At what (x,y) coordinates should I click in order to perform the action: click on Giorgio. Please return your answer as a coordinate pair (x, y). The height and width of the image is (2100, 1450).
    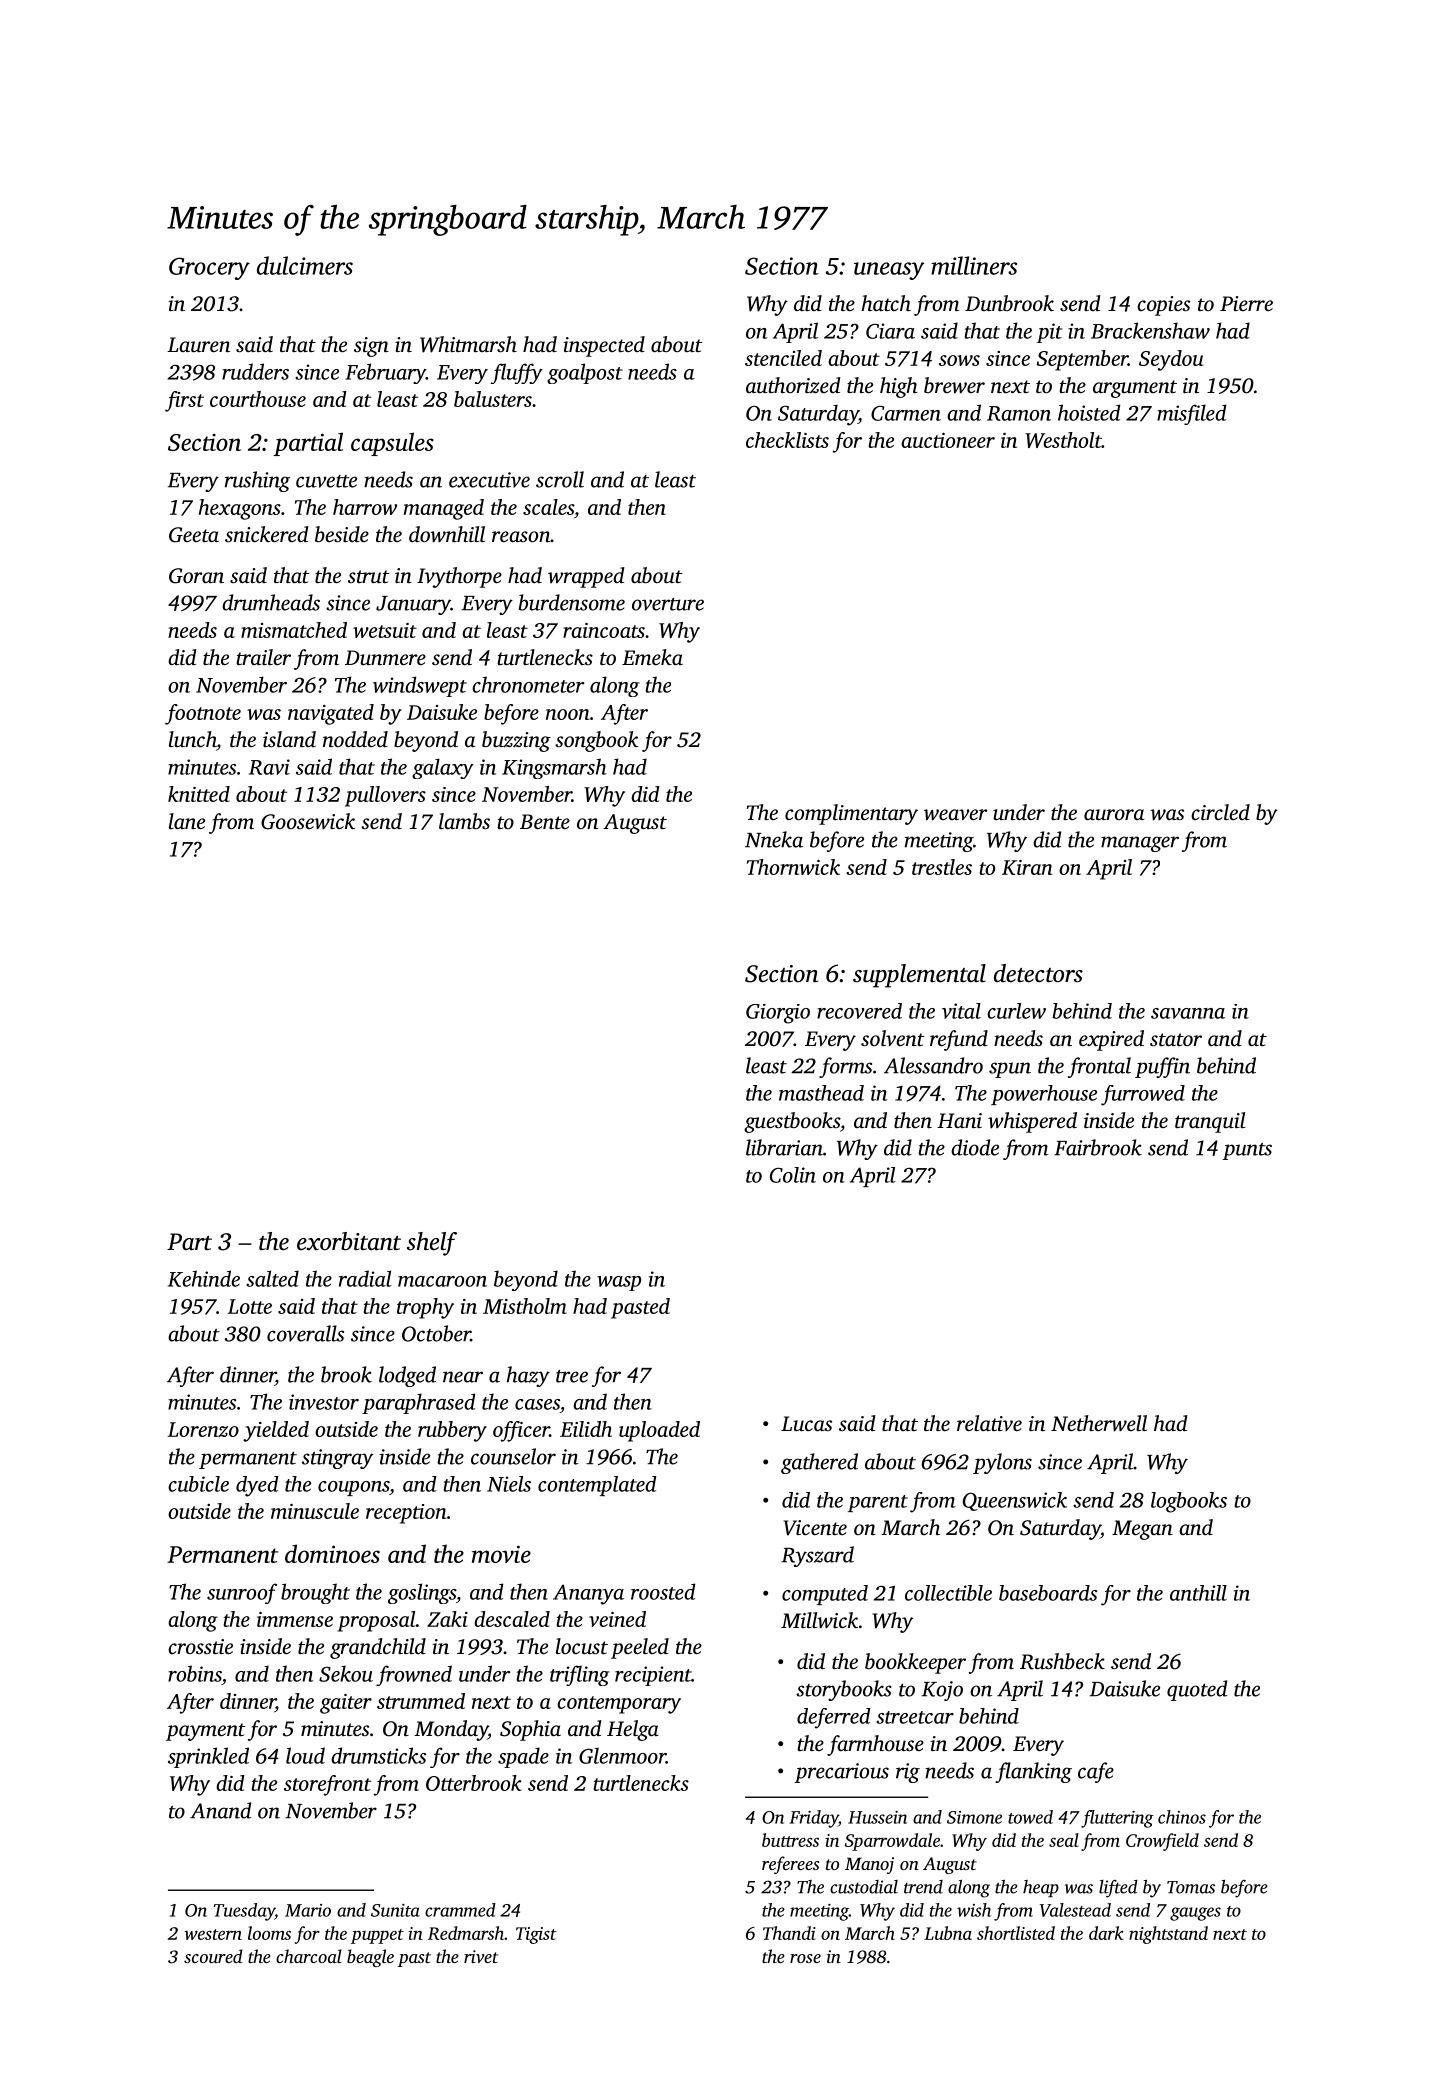
    Looking at the image, I should click on (778, 1014).
